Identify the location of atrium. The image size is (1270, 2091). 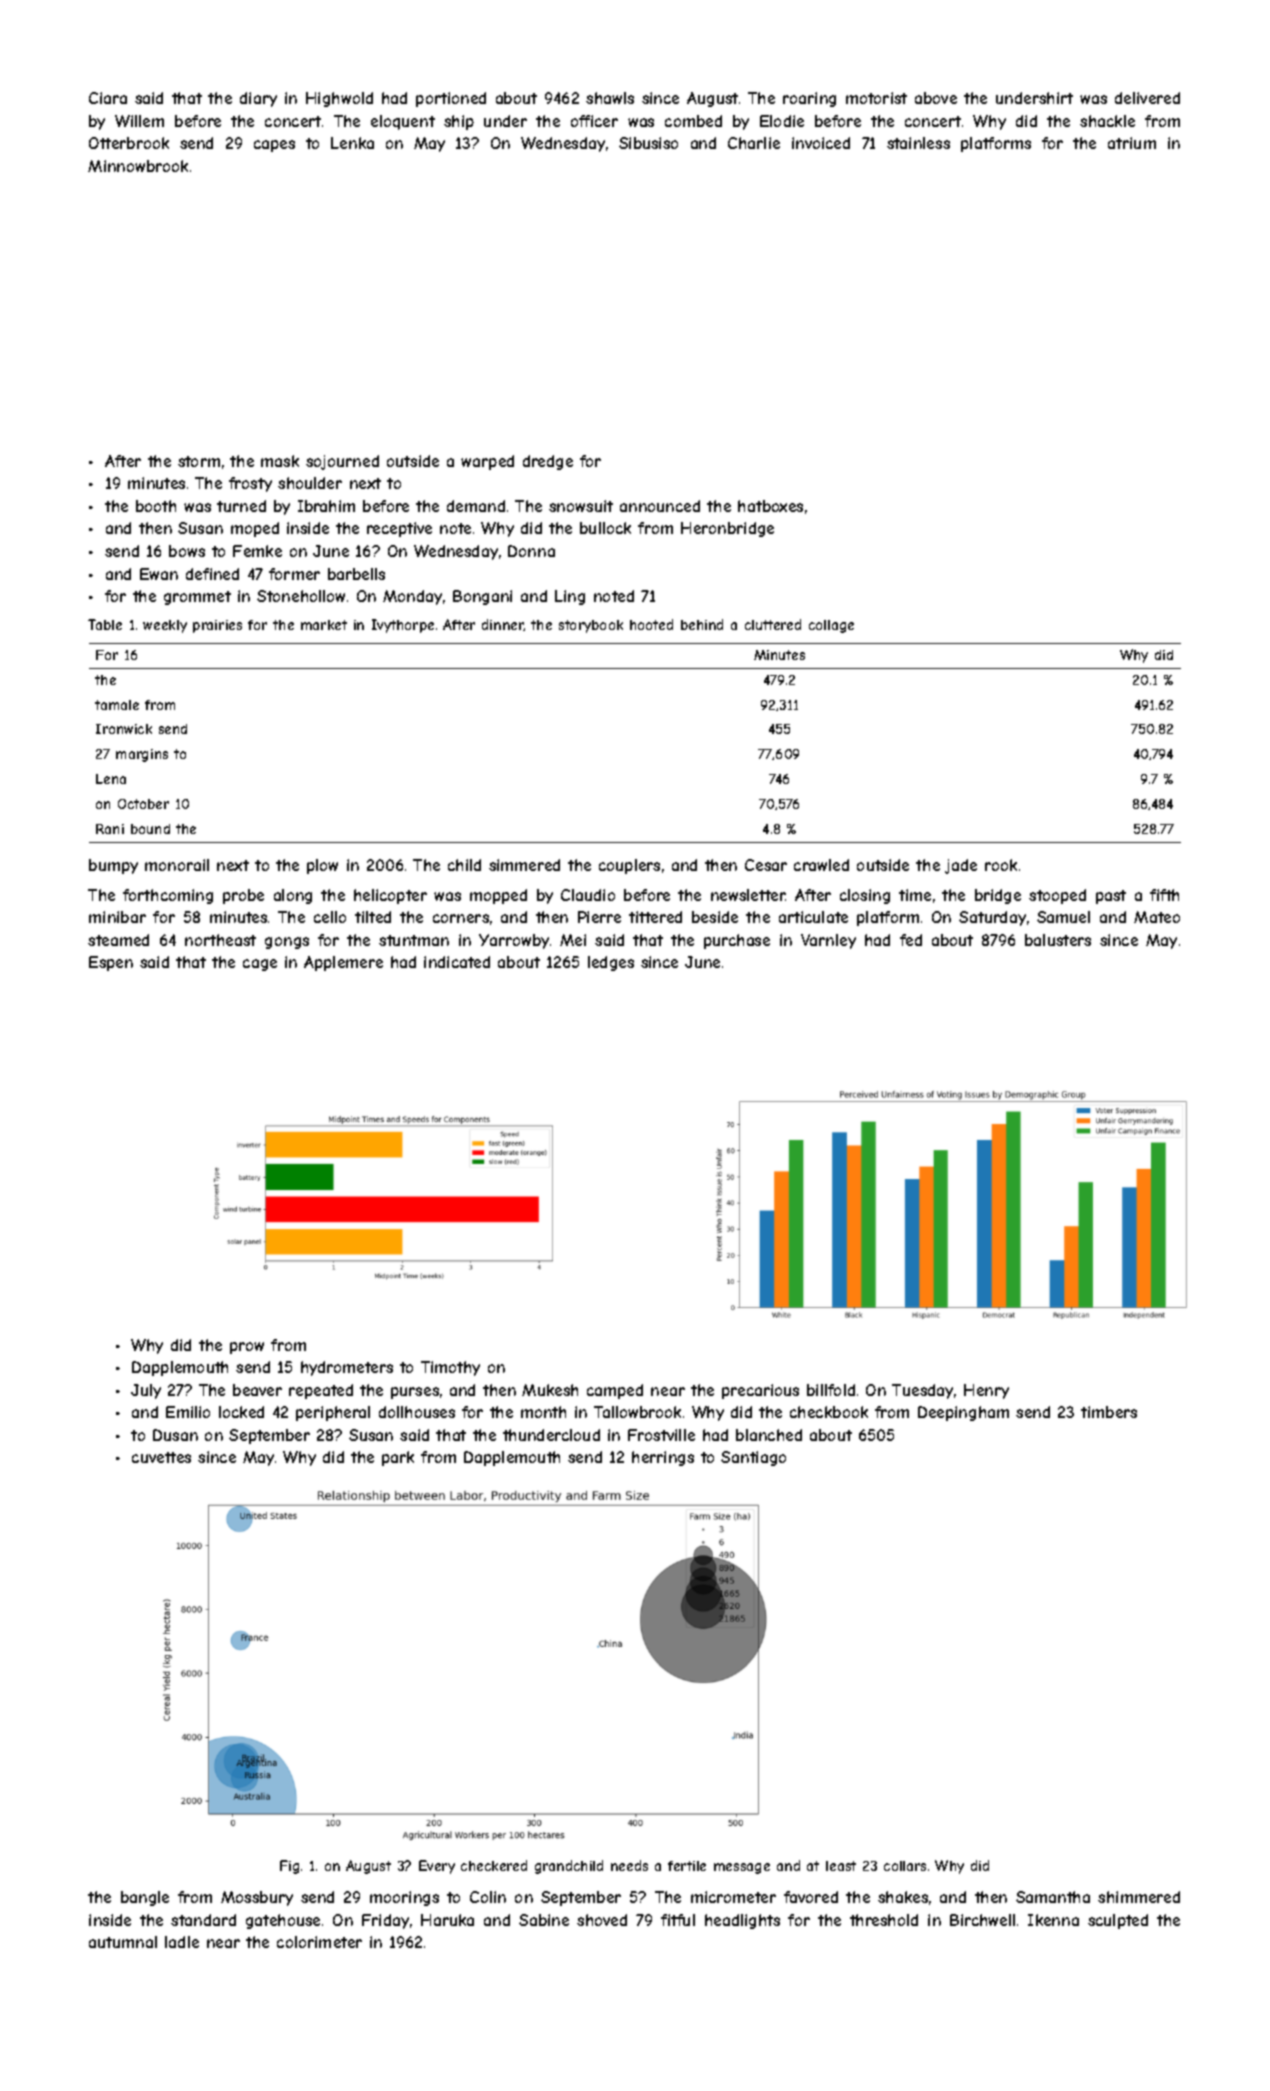
(1132, 143).
